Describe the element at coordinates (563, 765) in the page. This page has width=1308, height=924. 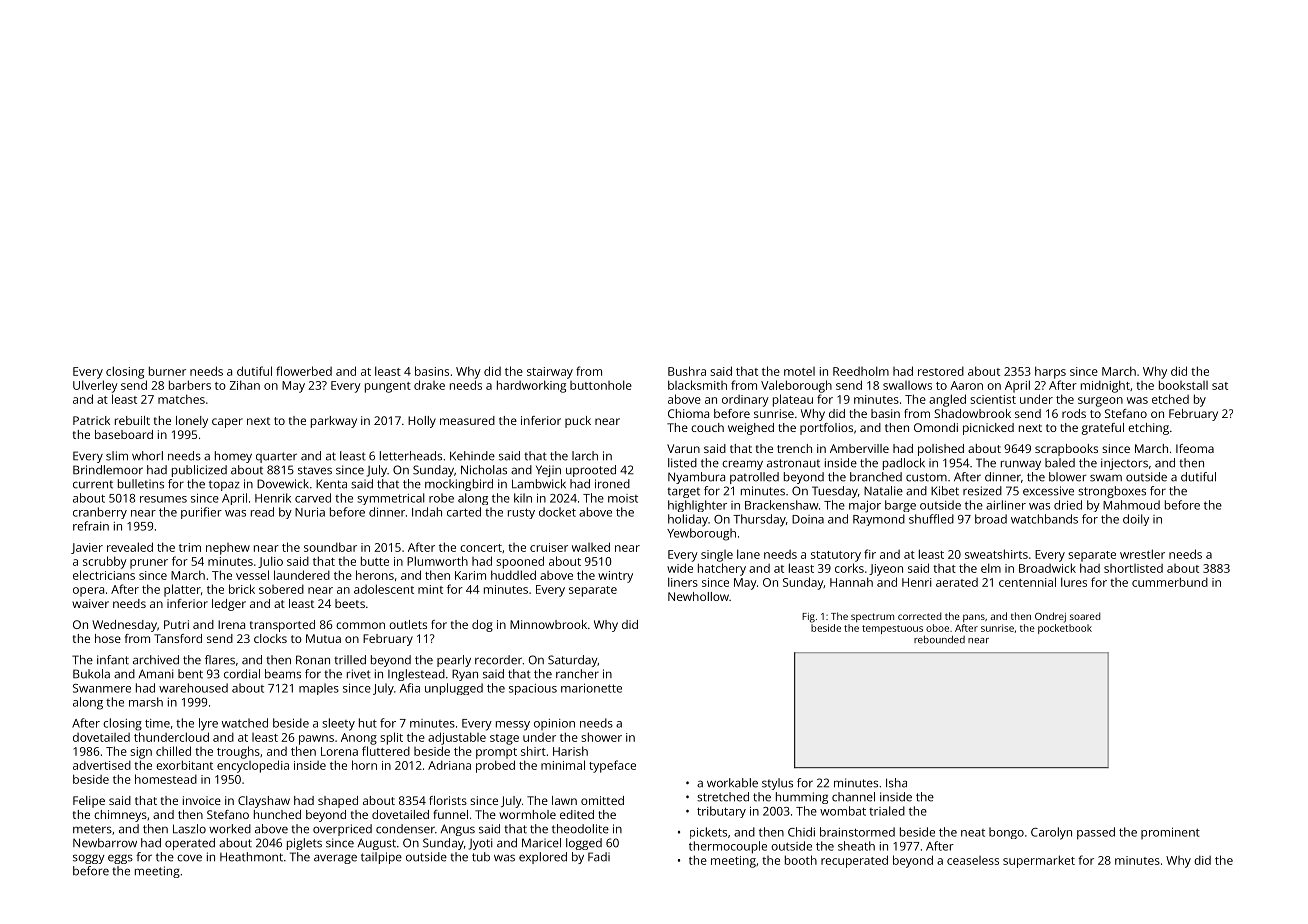
I see `minimal` at that location.
